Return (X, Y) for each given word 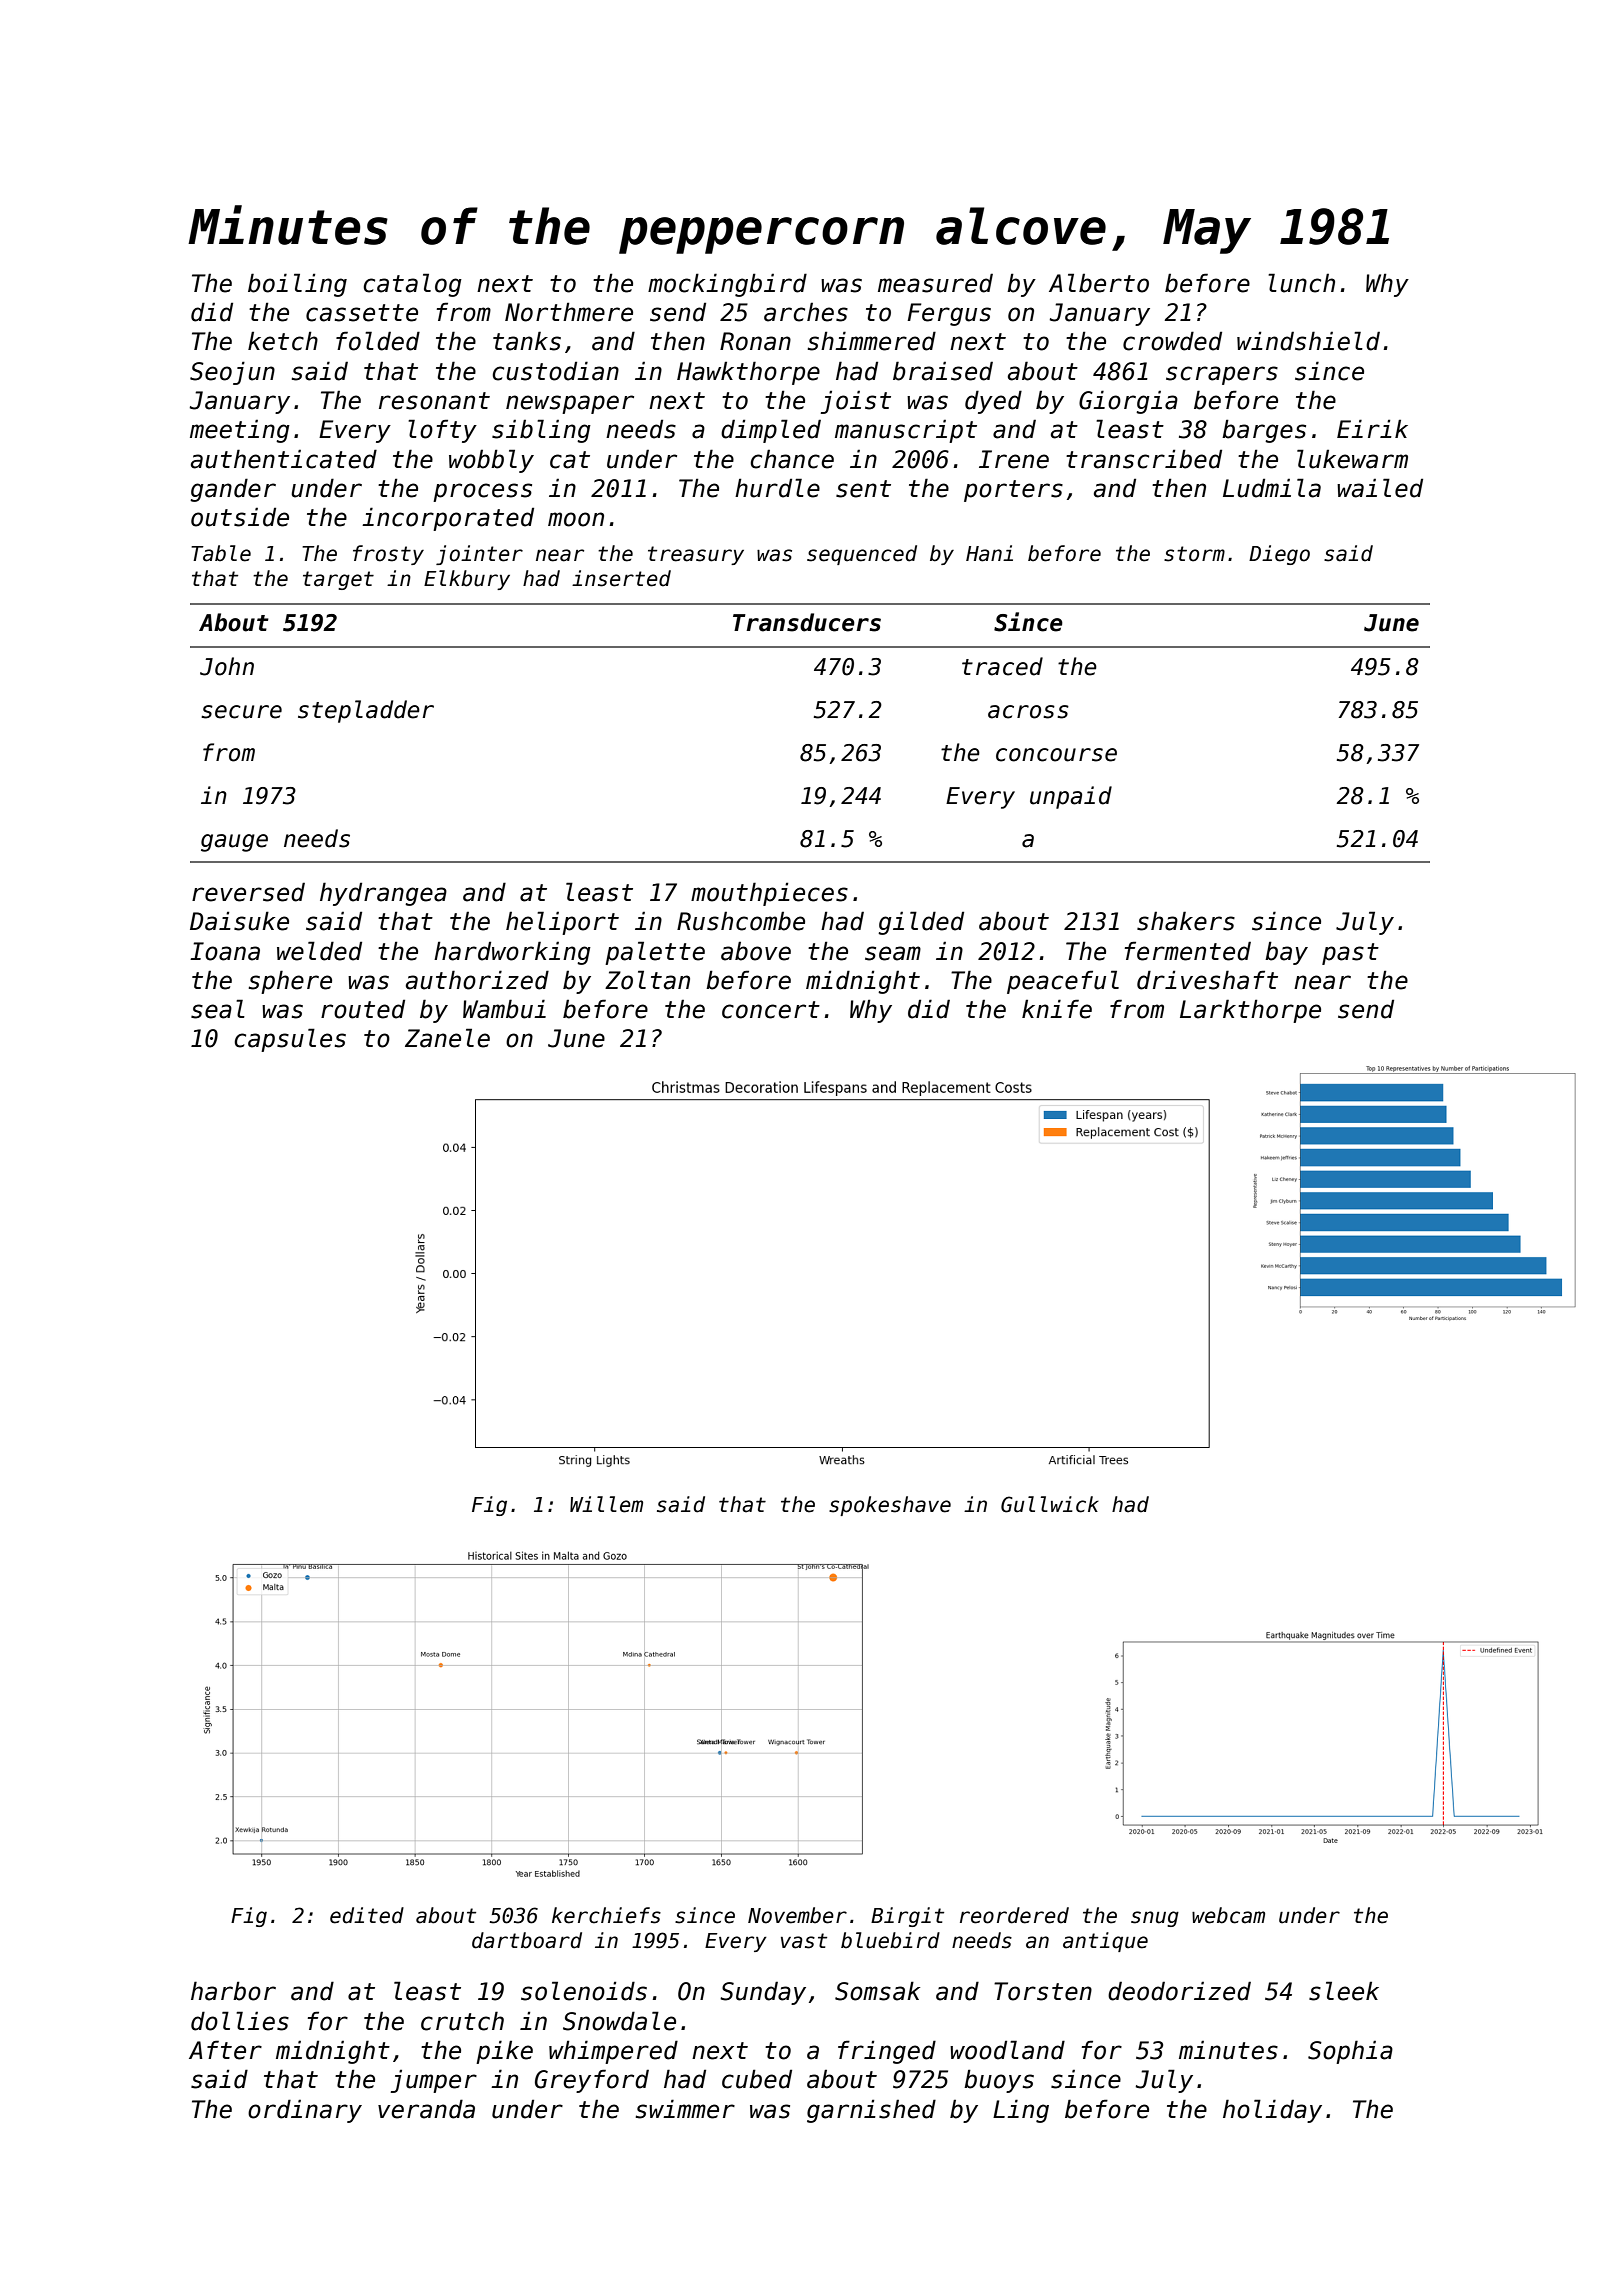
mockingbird (727, 285)
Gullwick (1050, 1504)
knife (1057, 1009)
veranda (426, 2109)
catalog (412, 285)
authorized (477, 980)
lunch (1301, 283)
